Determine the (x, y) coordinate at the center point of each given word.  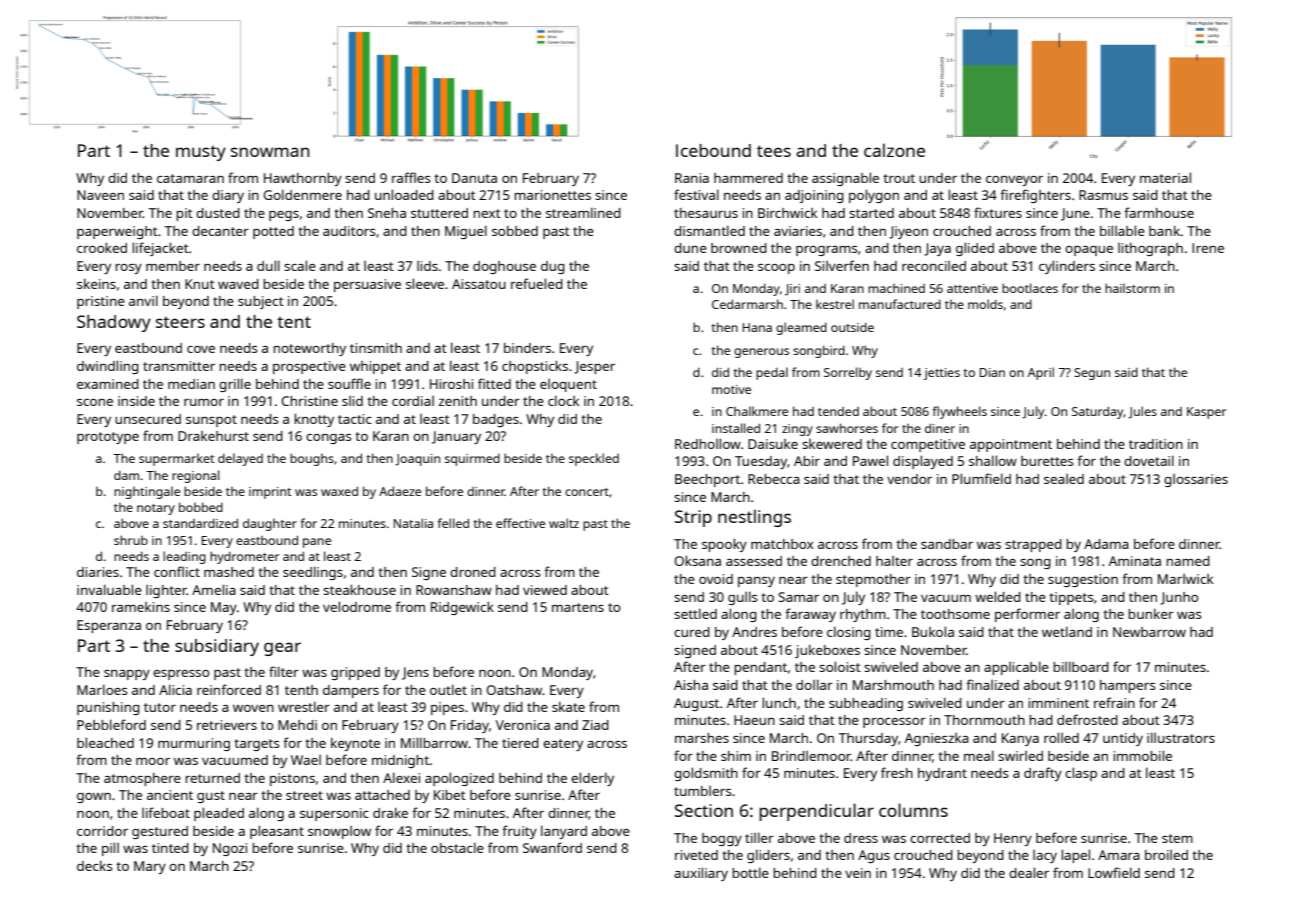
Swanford (552, 847)
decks (94, 866)
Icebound (713, 150)
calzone (894, 150)
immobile (1142, 755)
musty (201, 153)
